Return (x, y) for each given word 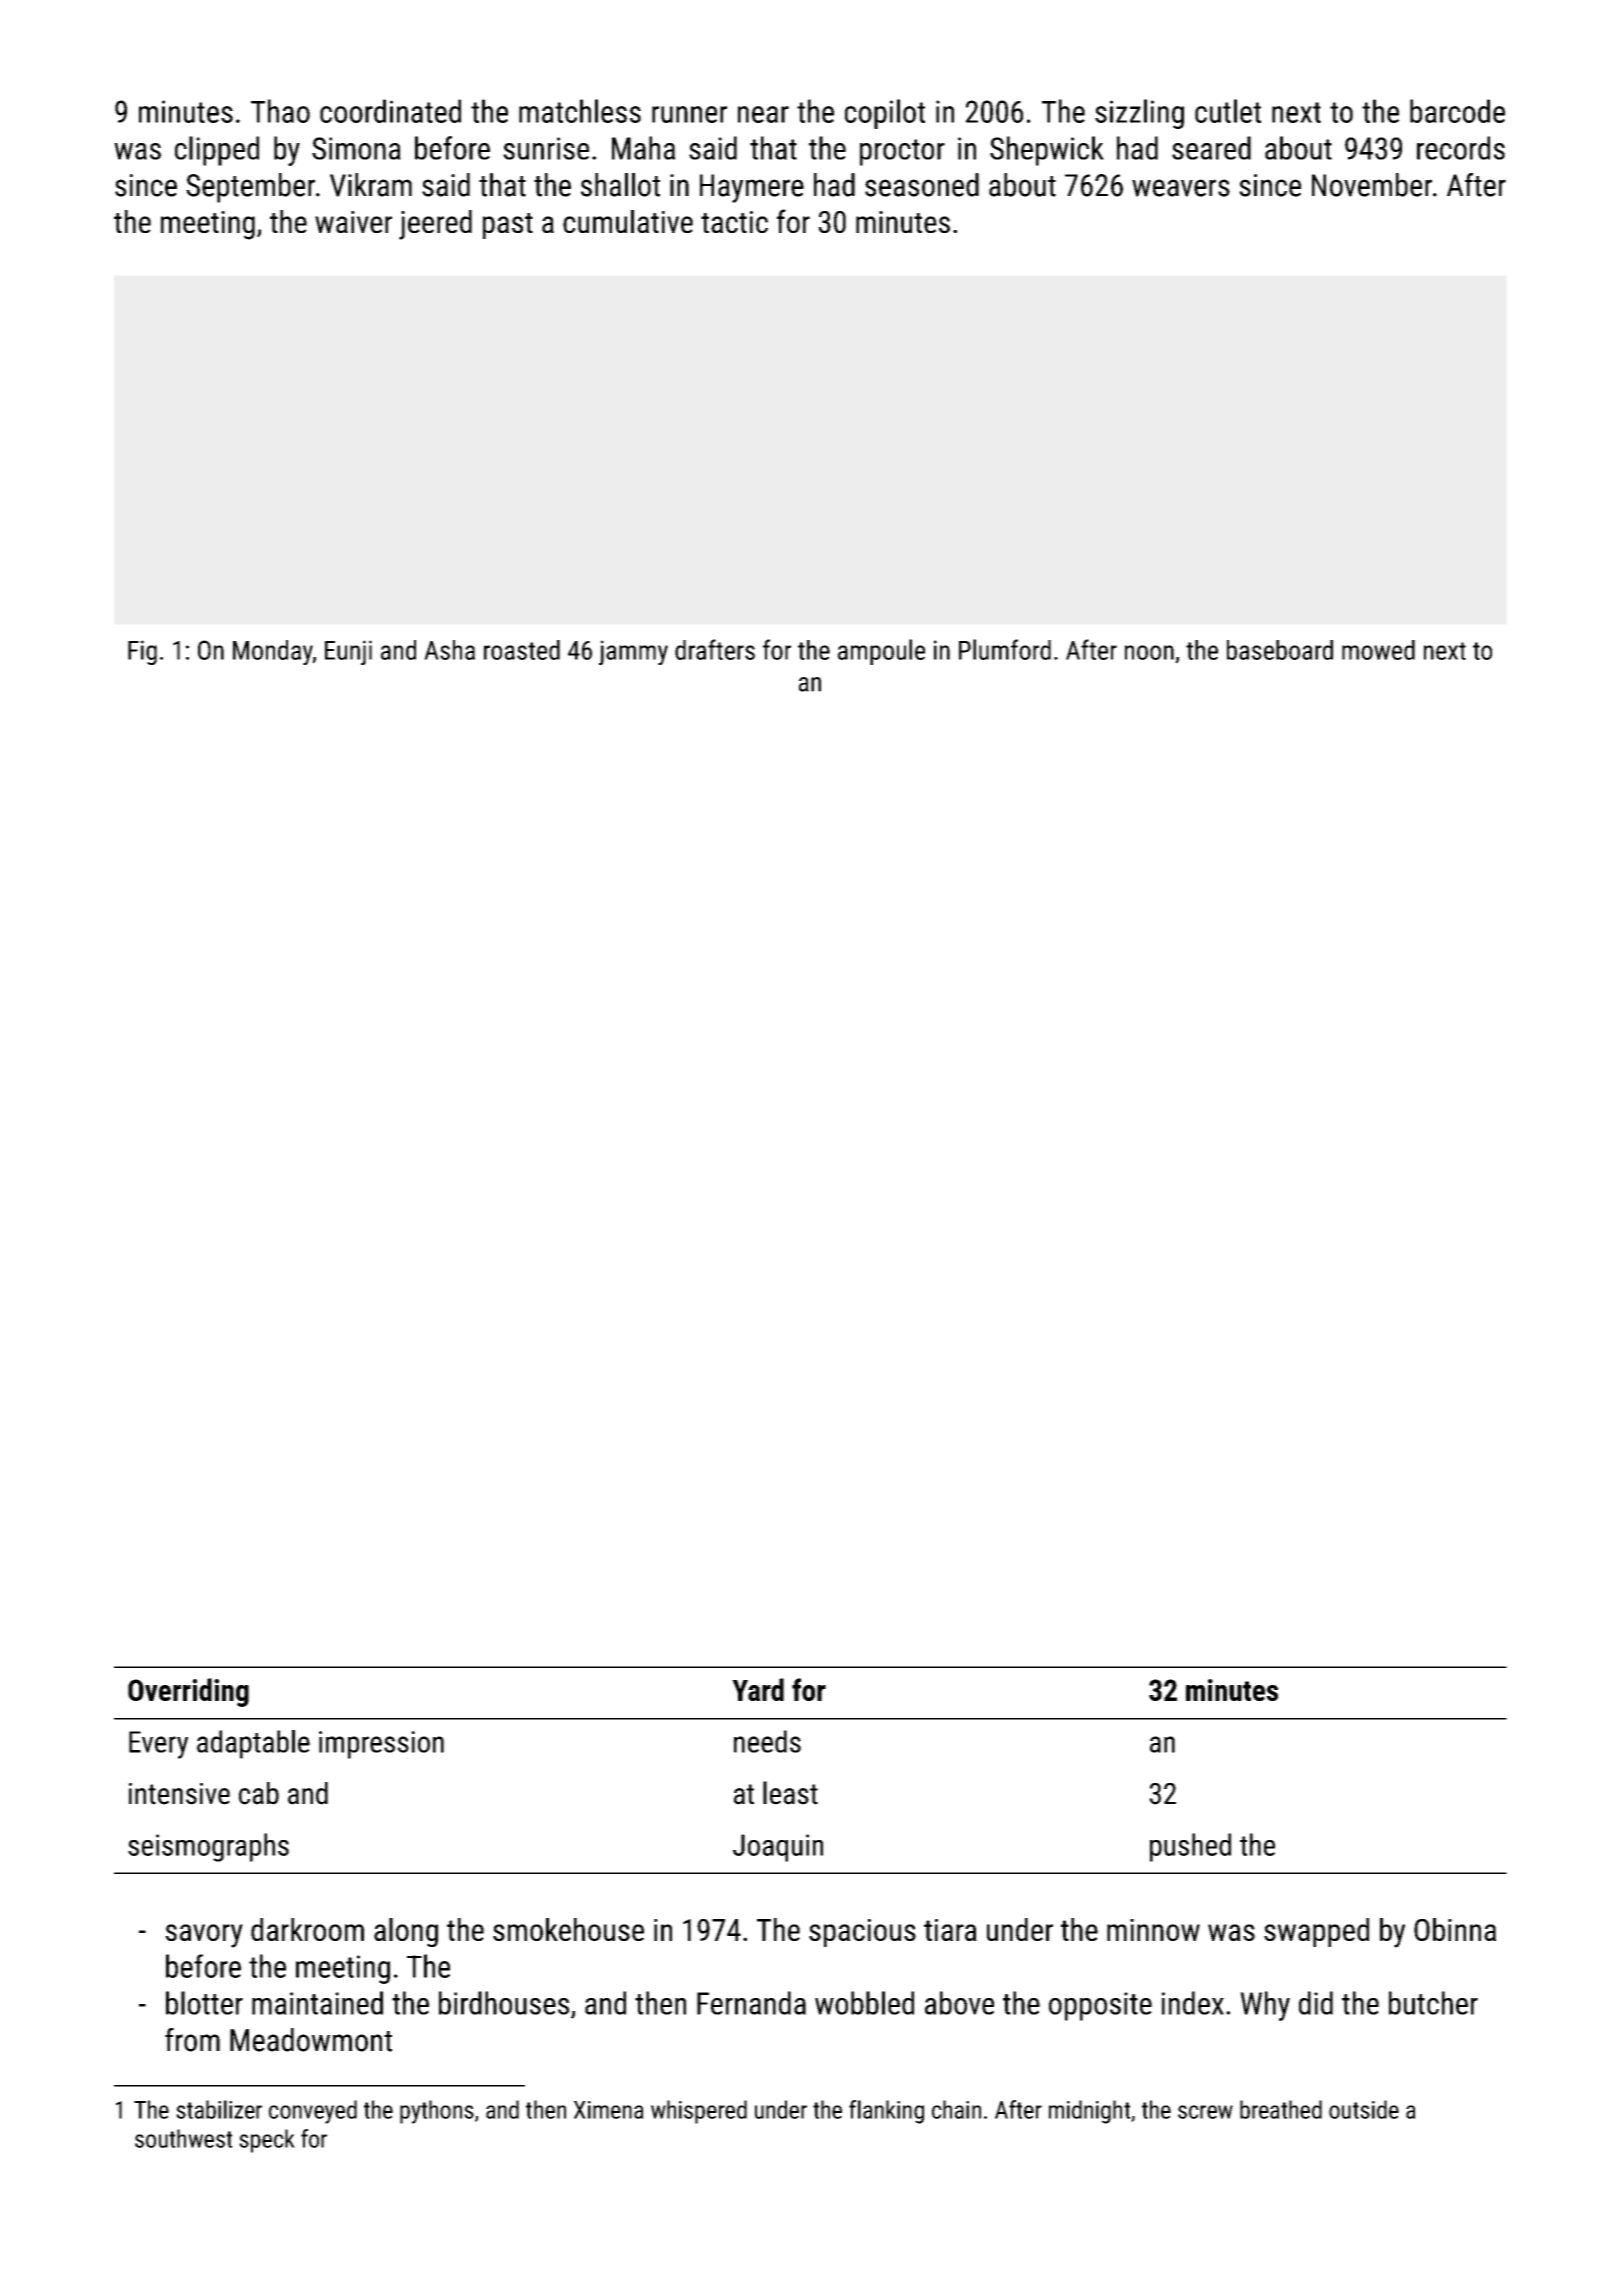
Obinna (1455, 1929)
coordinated (390, 111)
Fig (142, 652)
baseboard (1280, 650)
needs (767, 1741)
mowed (1378, 650)
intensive (179, 1794)
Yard (758, 1689)
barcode (1457, 111)
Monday (273, 652)
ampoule (881, 652)
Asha (449, 650)
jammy (633, 653)
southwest (183, 2138)
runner (689, 114)
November (1372, 185)
